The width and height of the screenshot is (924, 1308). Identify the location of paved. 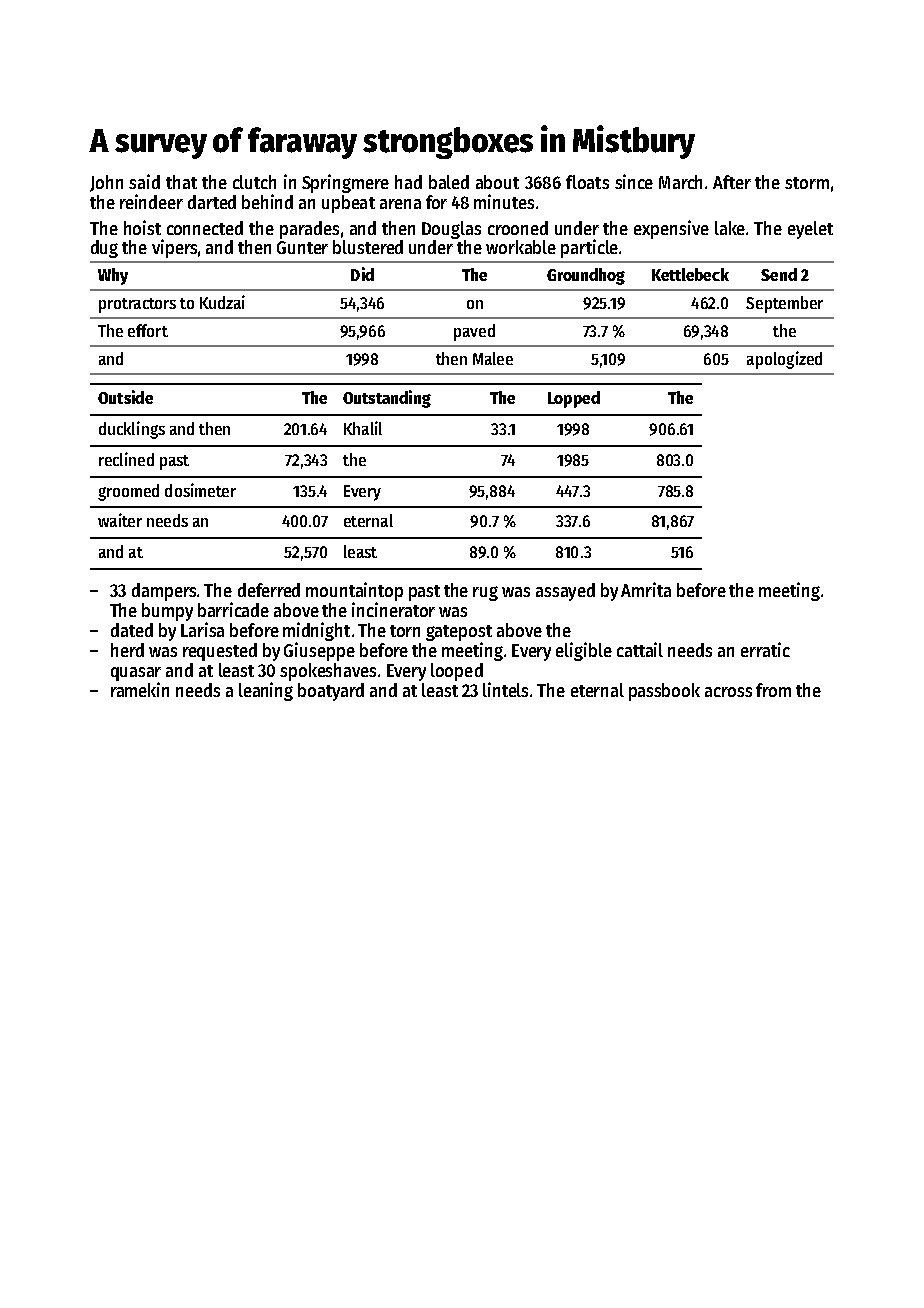
(474, 332).
